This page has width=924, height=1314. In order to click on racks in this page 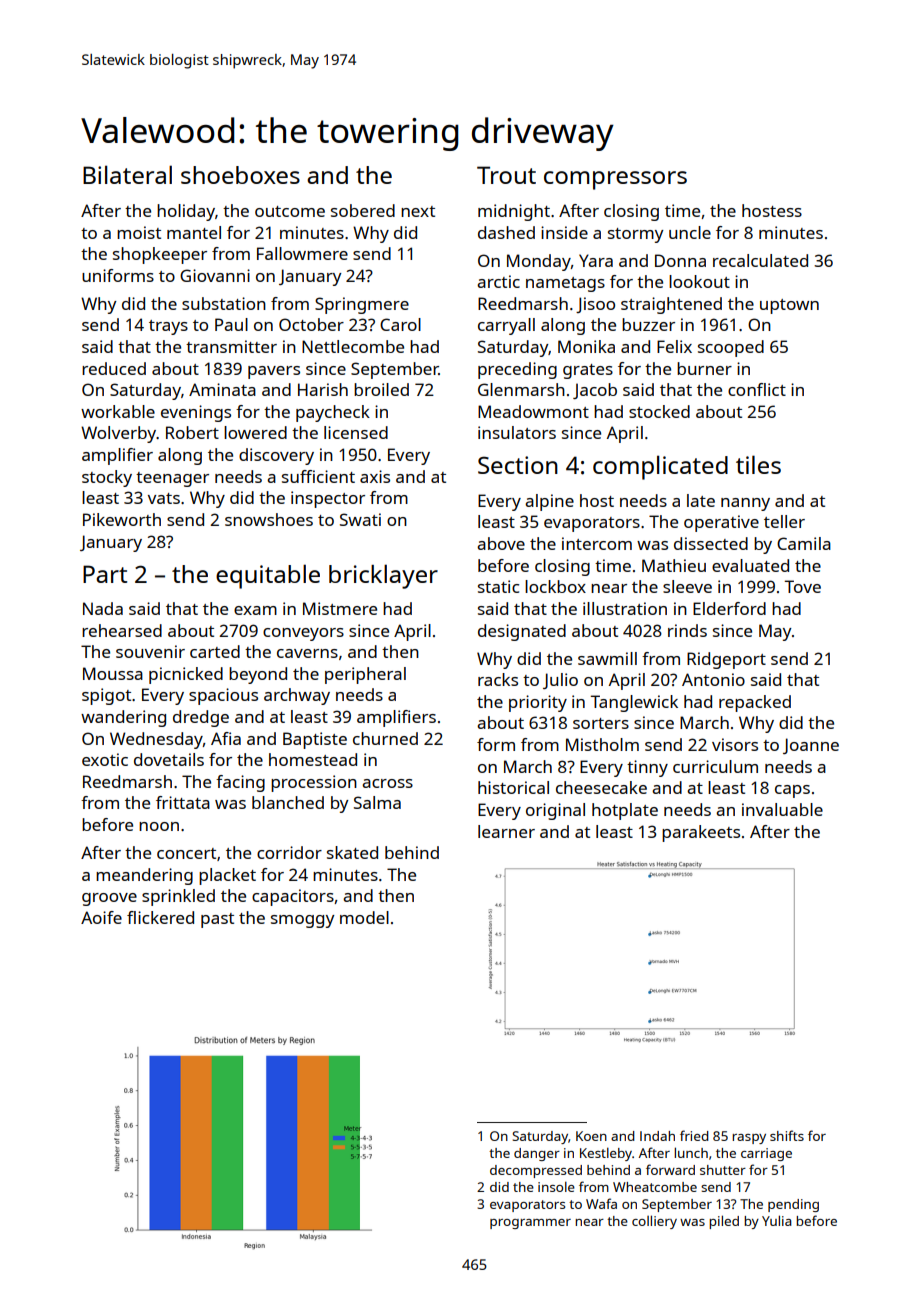, I will do `click(498, 679)`.
